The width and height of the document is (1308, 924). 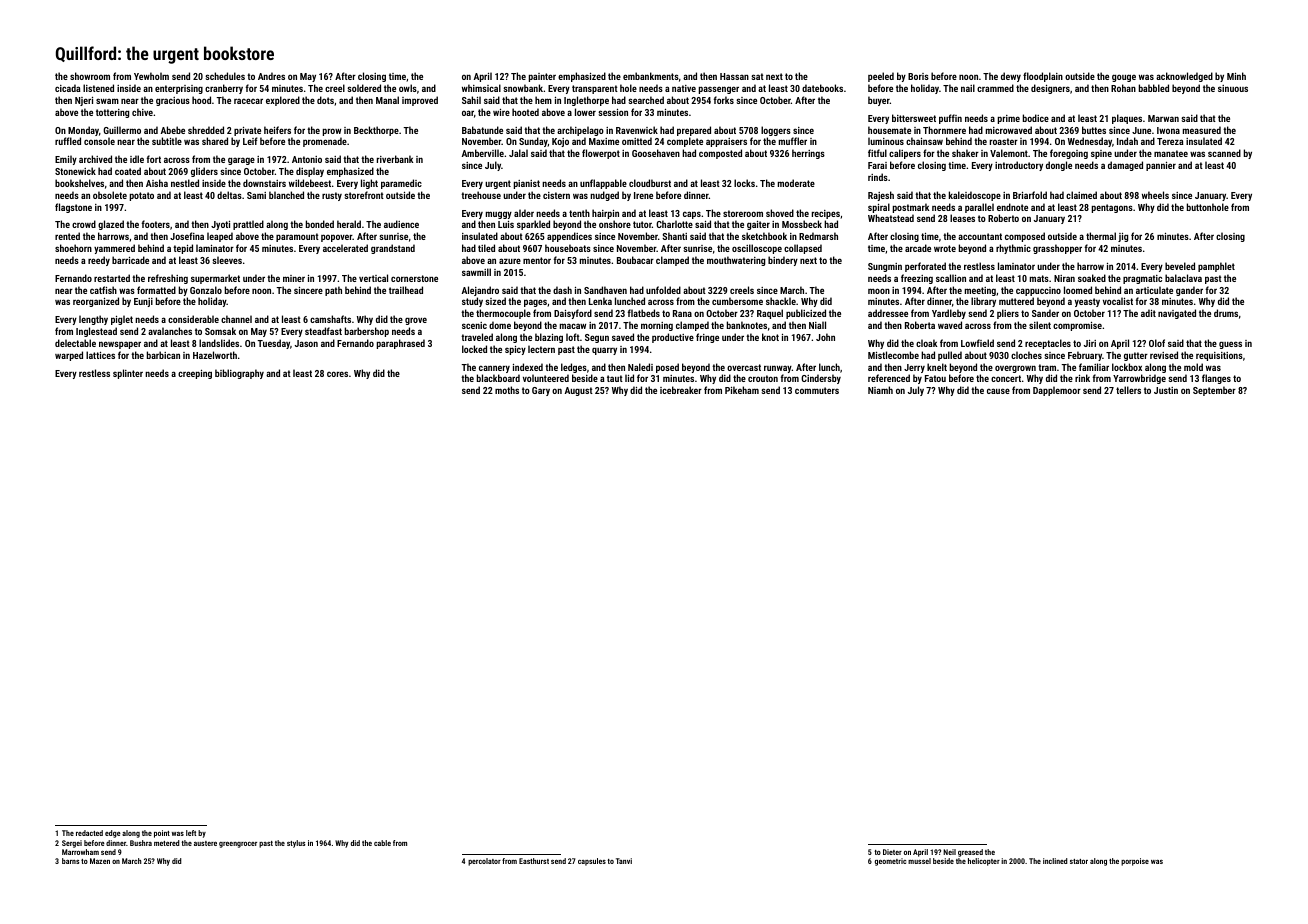 I want to click on sat, so click(x=757, y=76).
